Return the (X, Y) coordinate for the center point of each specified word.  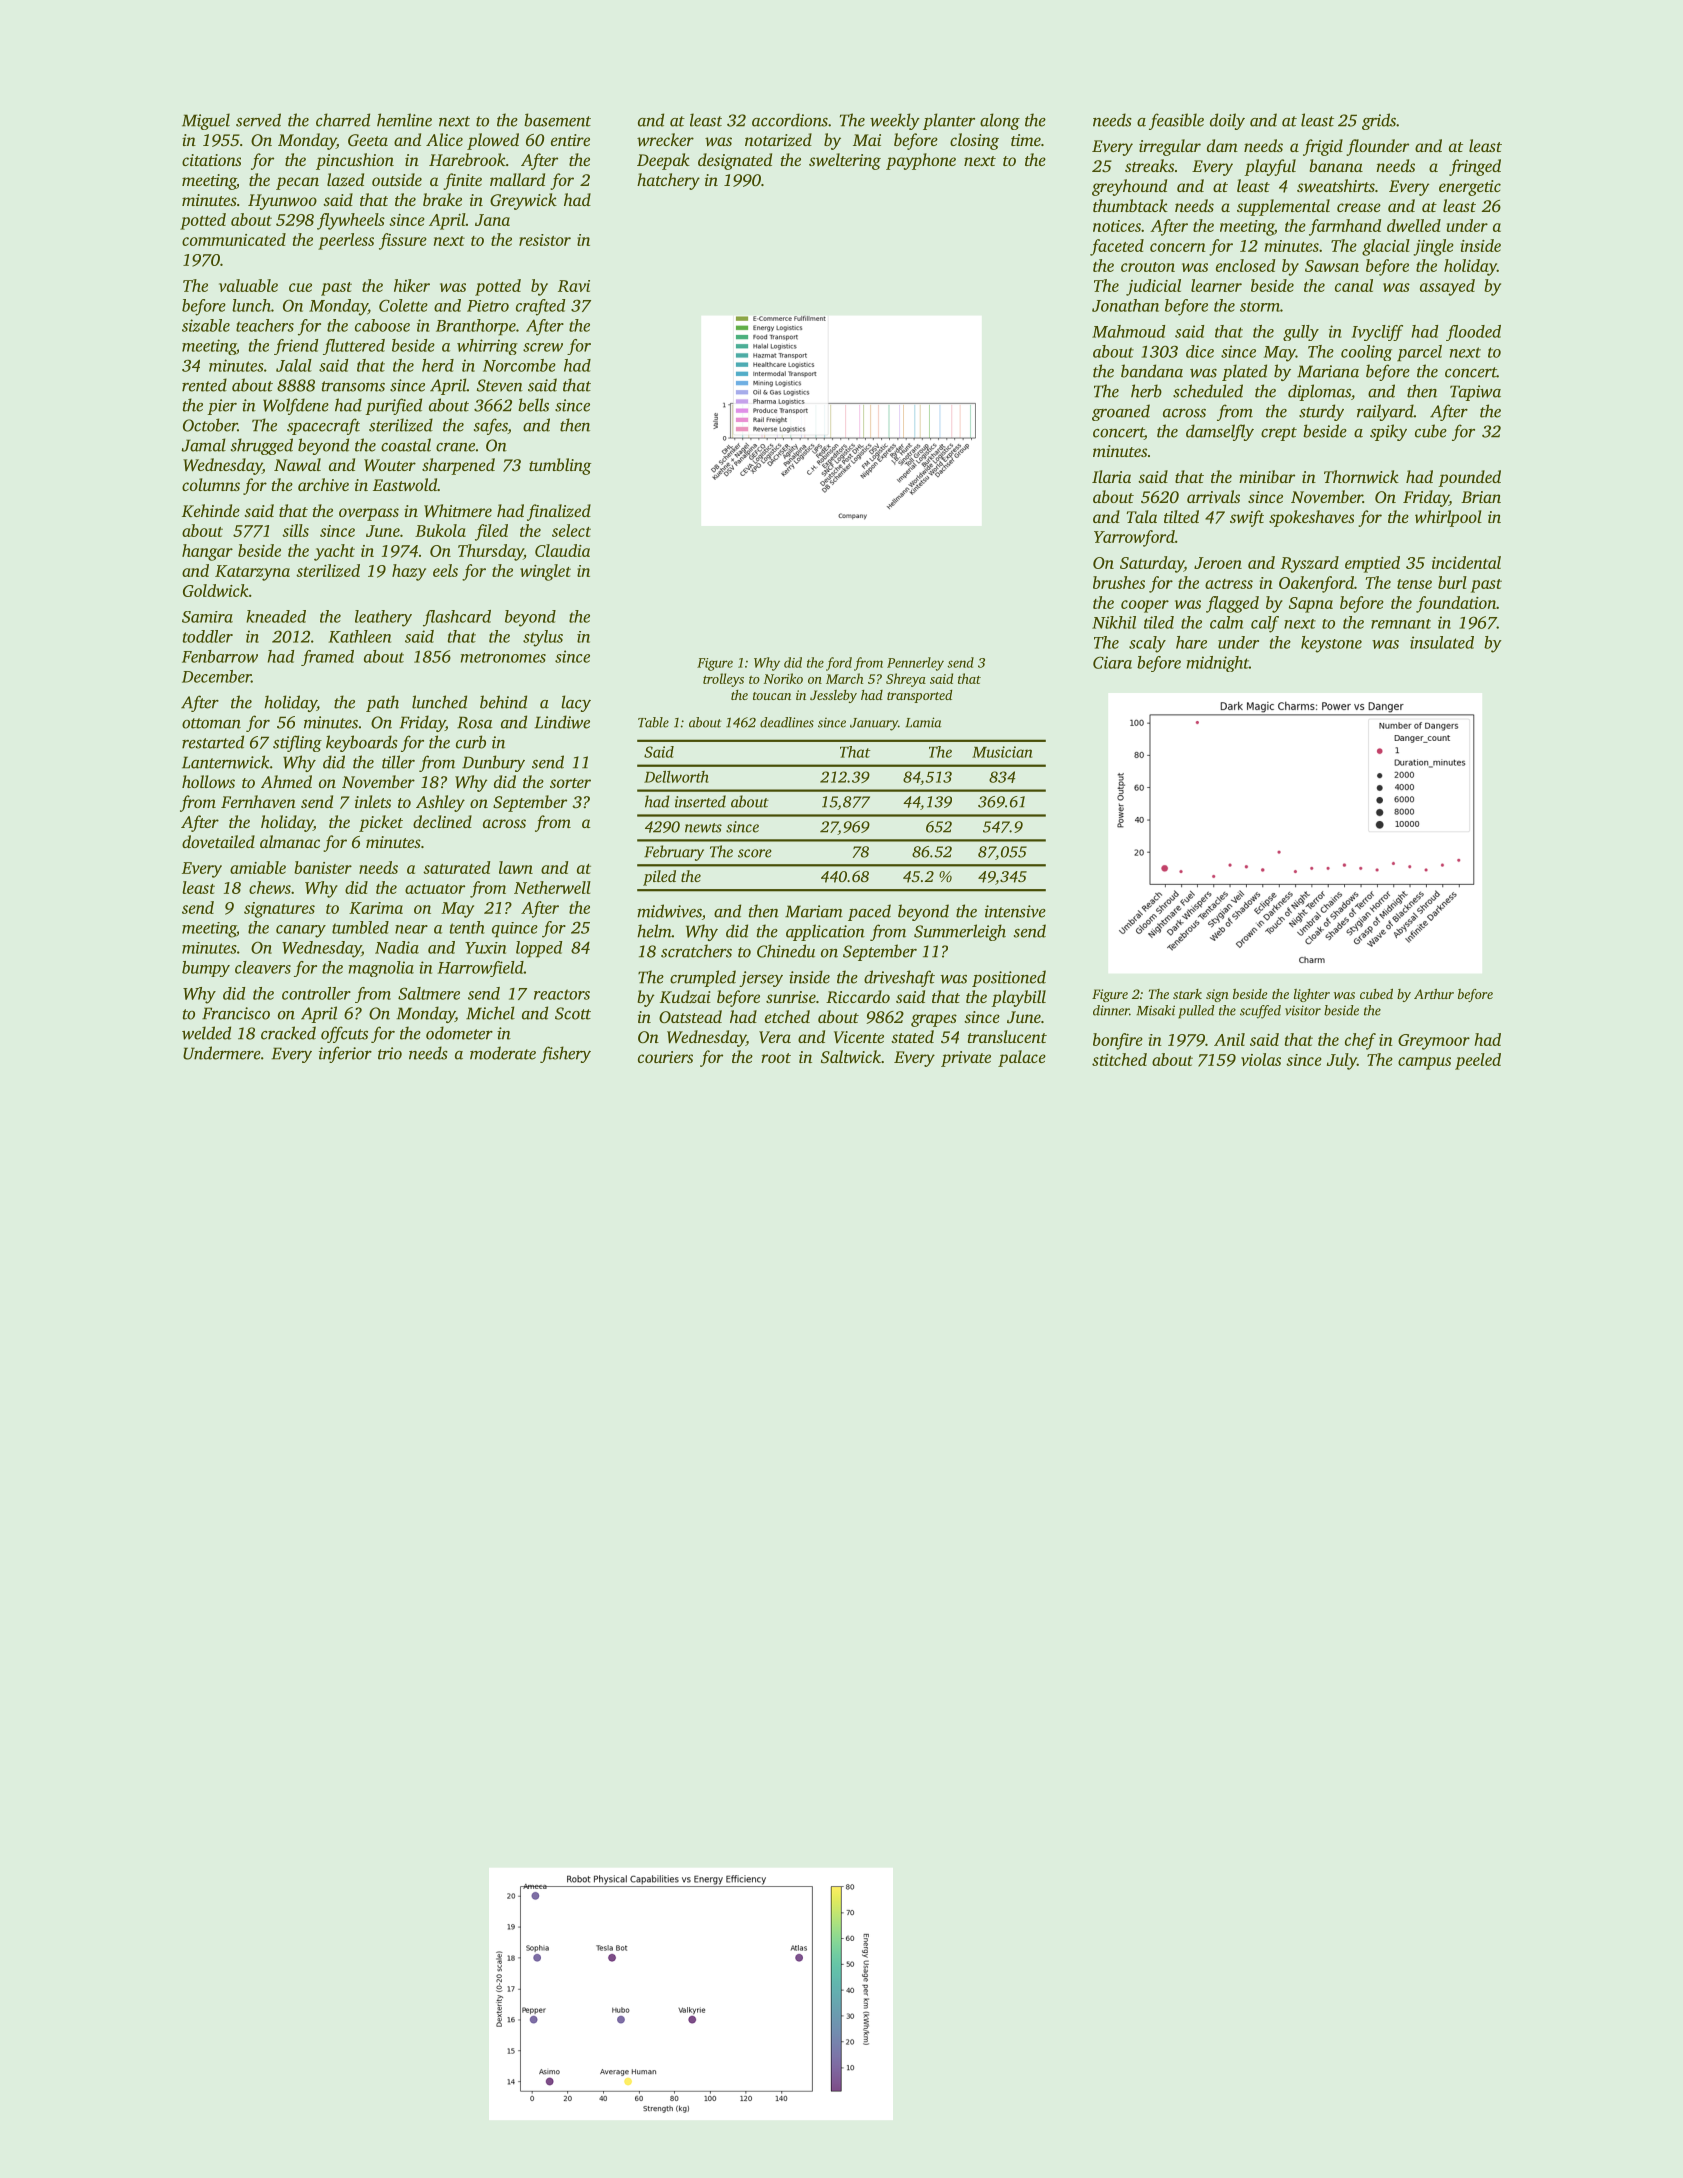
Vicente (859, 1037)
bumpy (206, 969)
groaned (1121, 412)
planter (949, 121)
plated (1244, 372)
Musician (1002, 752)
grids (1379, 121)
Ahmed (286, 781)
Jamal (204, 445)
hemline (404, 120)
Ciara (1112, 662)
